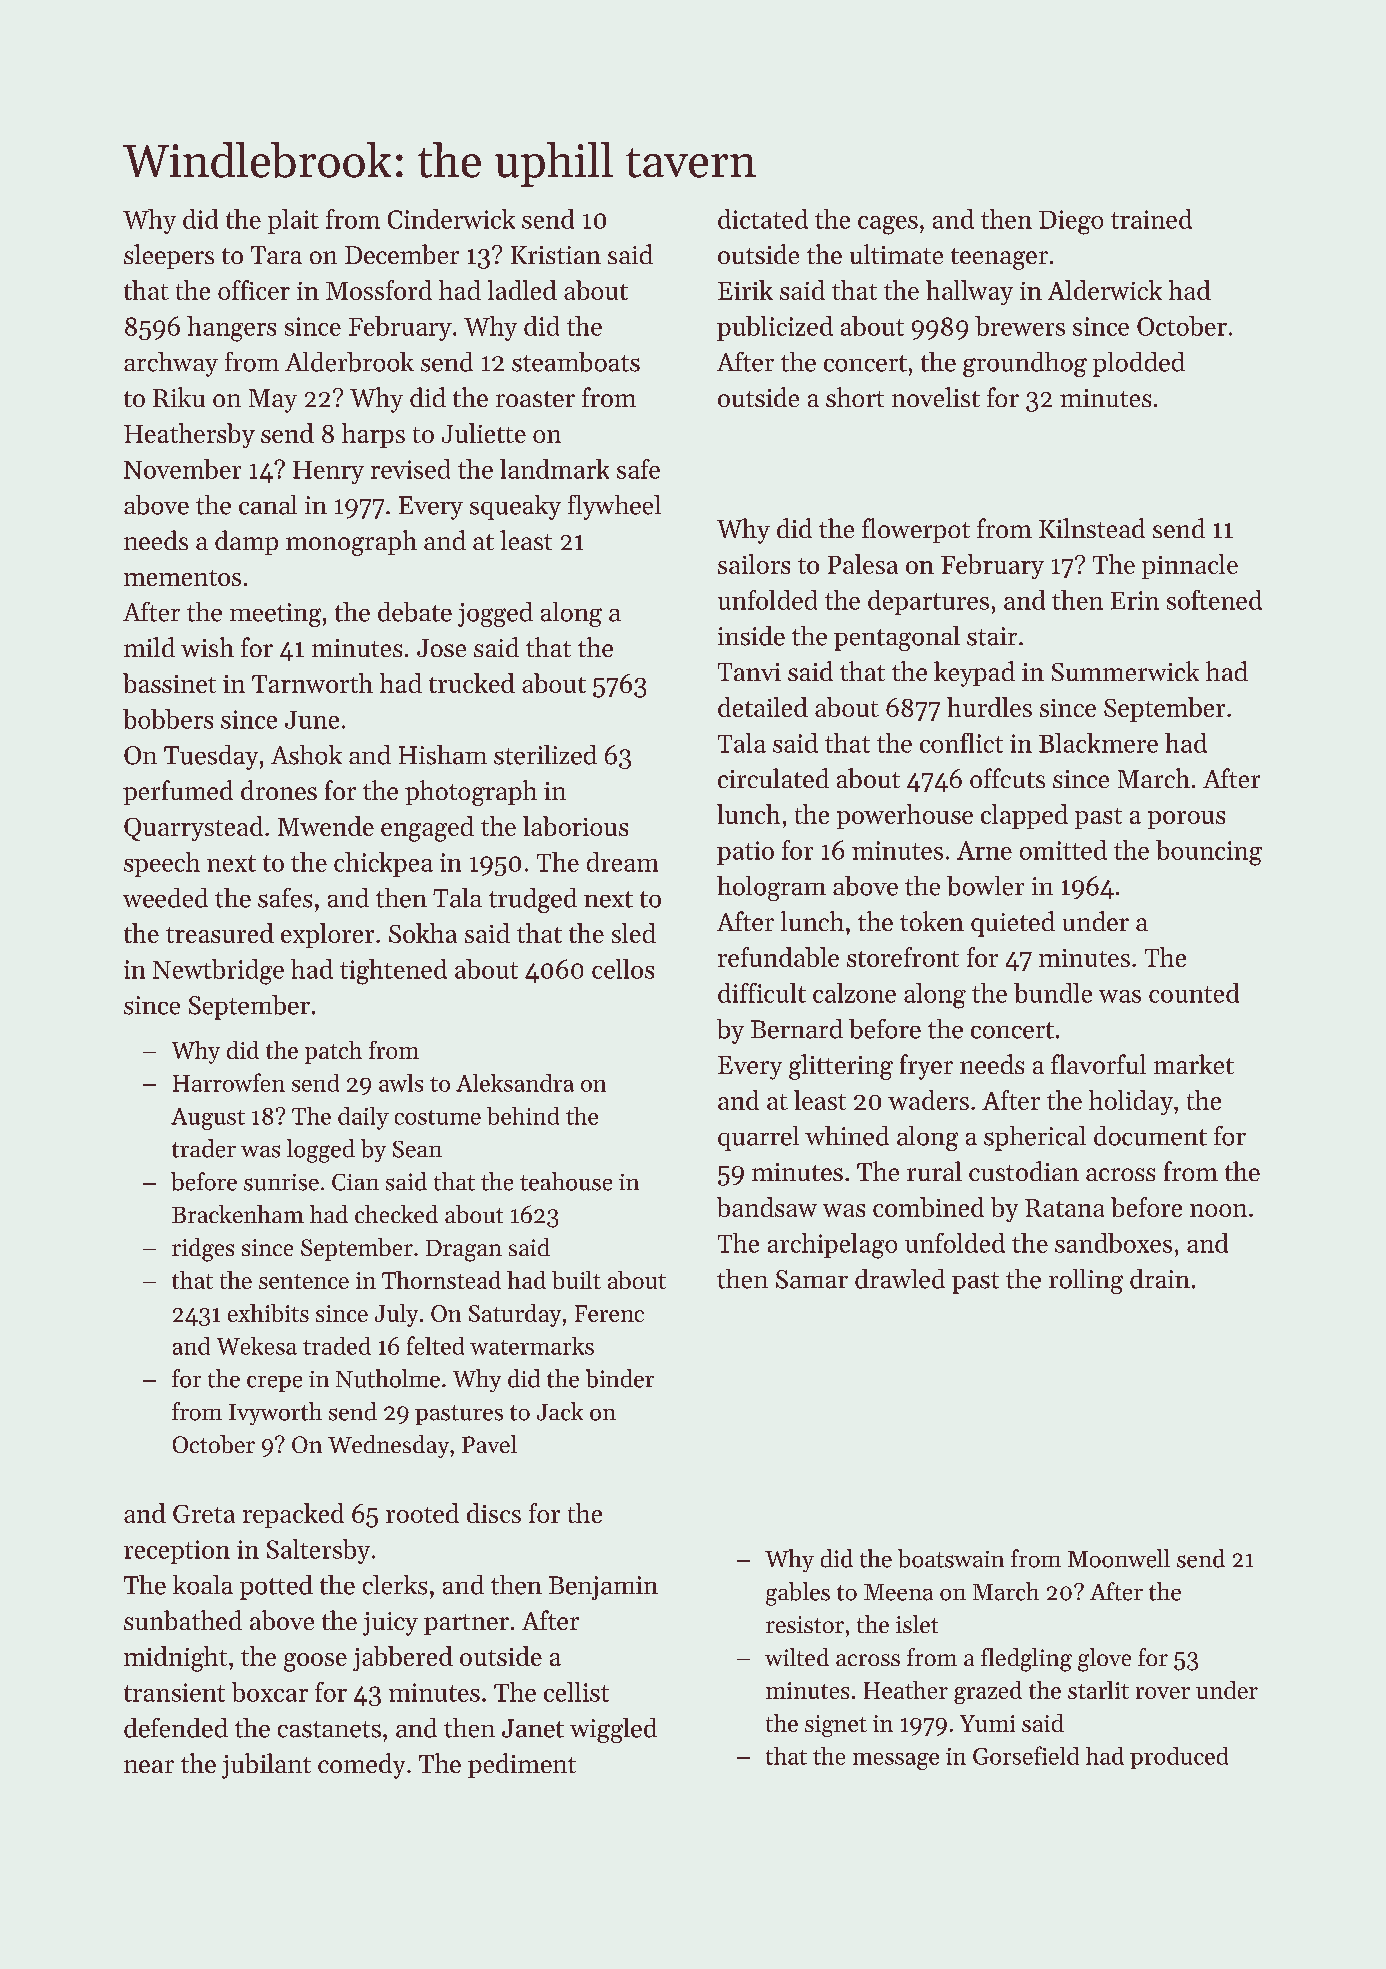  I want to click on hangers, so click(231, 329).
